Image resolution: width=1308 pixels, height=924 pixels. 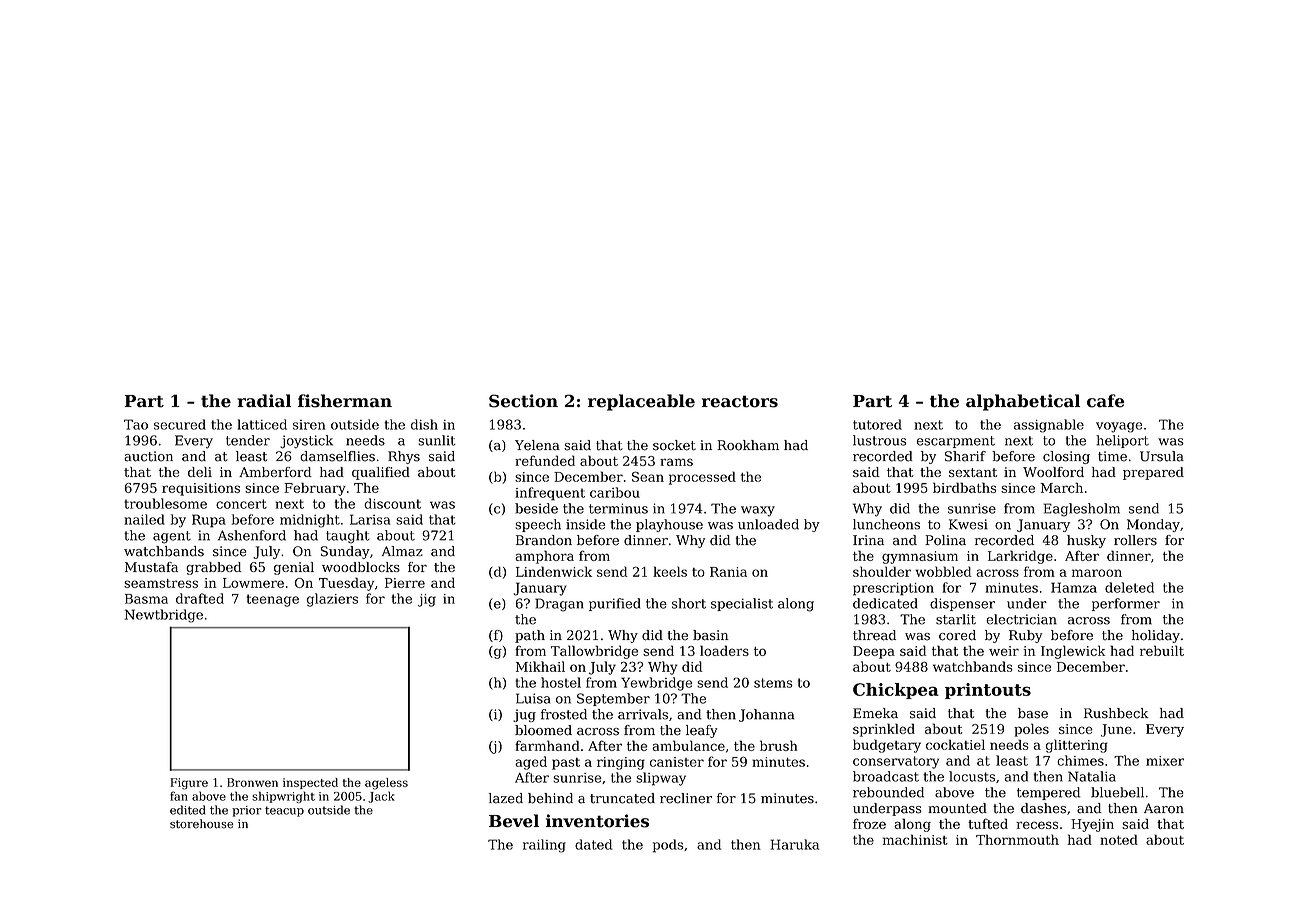 I want to click on machinist, so click(x=915, y=839).
